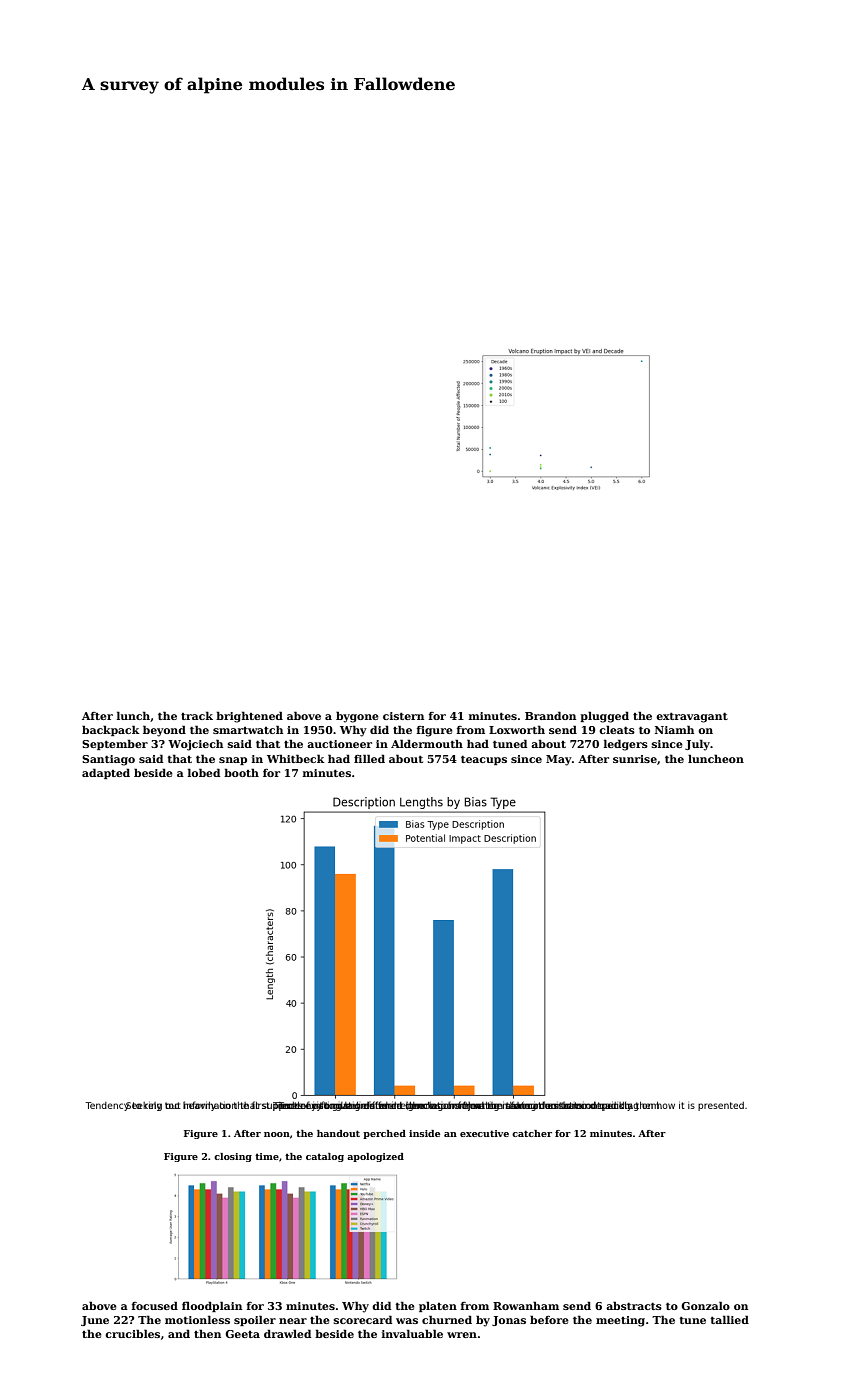 This image has width=849, height=1400. I want to click on lobed, so click(204, 772).
